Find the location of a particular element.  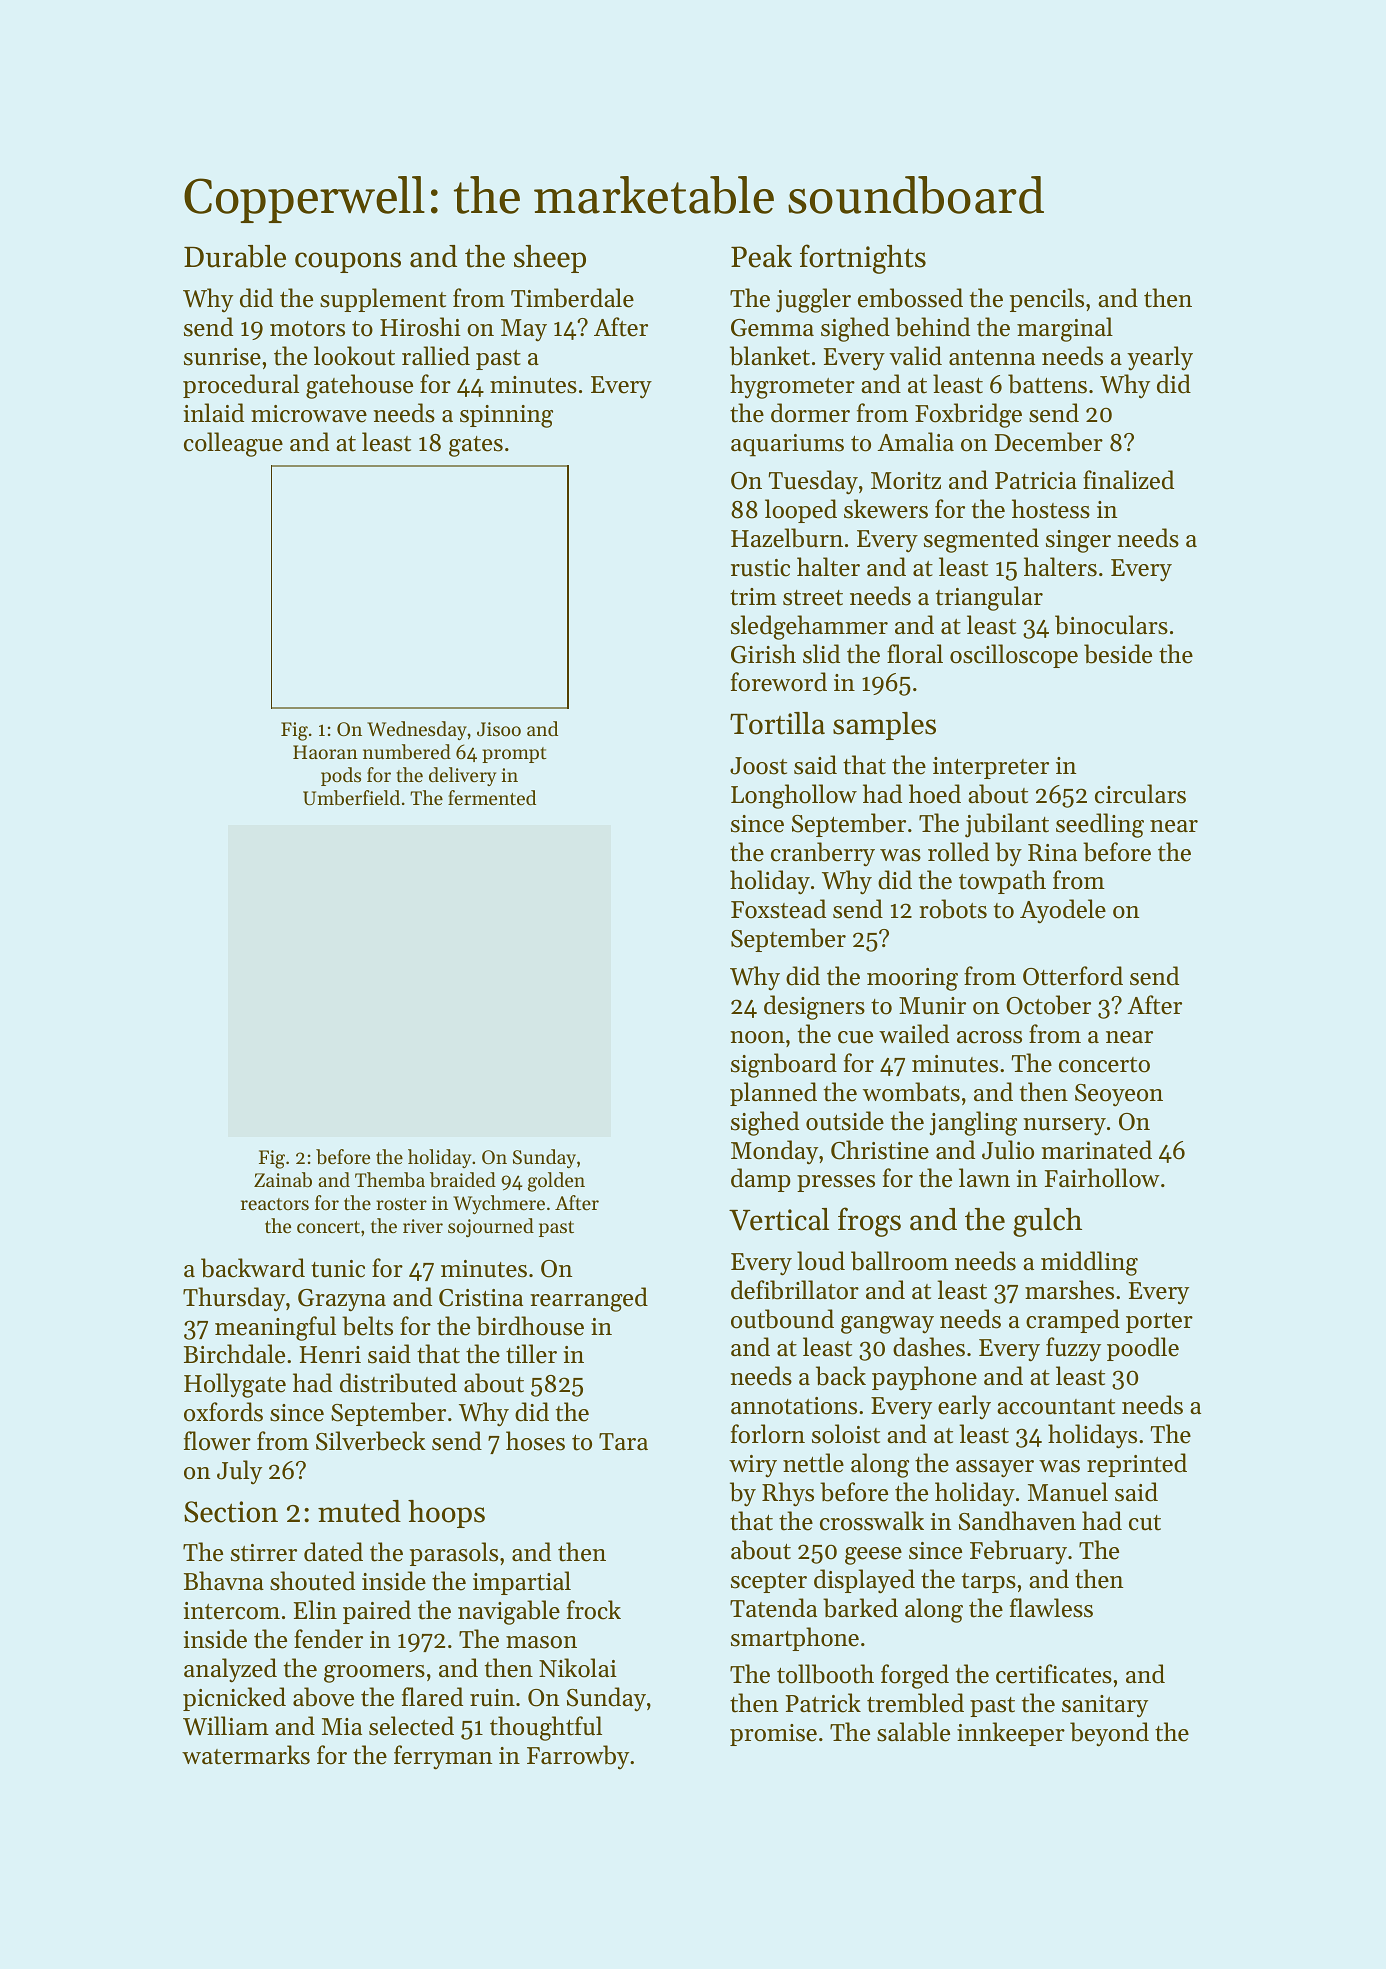

spinning is located at coordinates (506, 416).
